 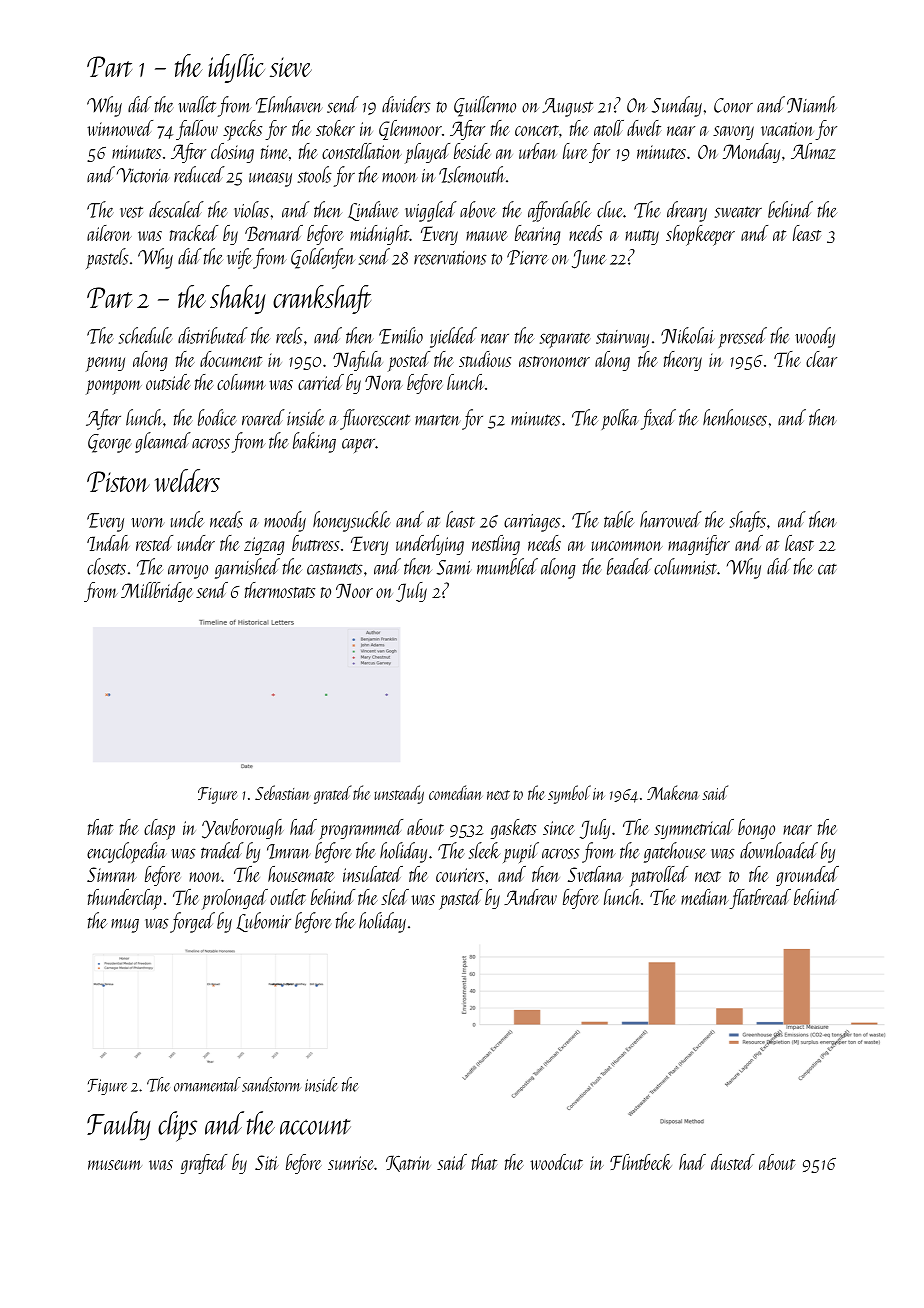 I want to click on document, so click(x=231, y=359).
